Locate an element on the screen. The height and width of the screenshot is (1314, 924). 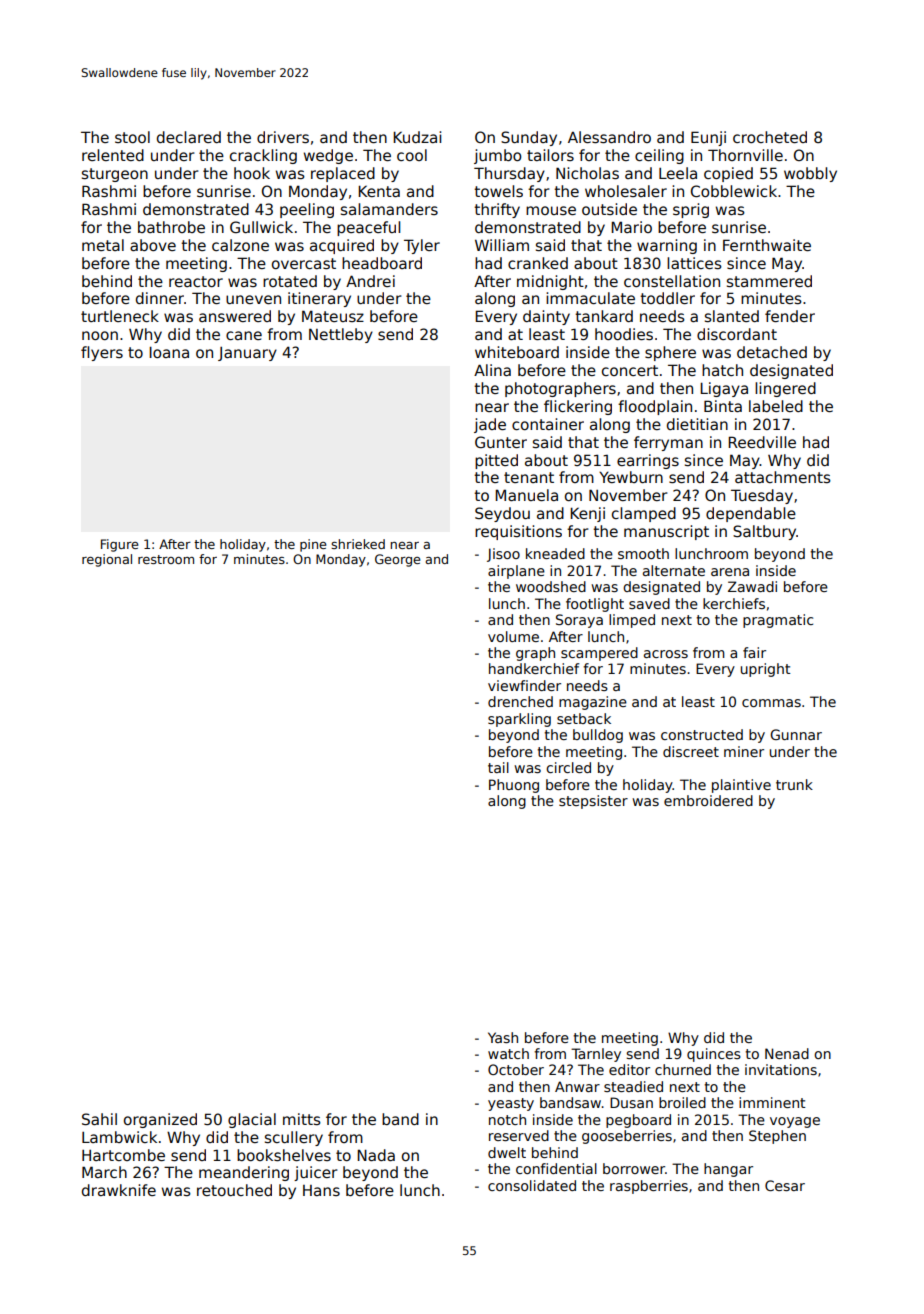
January is located at coordinates (247, 354).
